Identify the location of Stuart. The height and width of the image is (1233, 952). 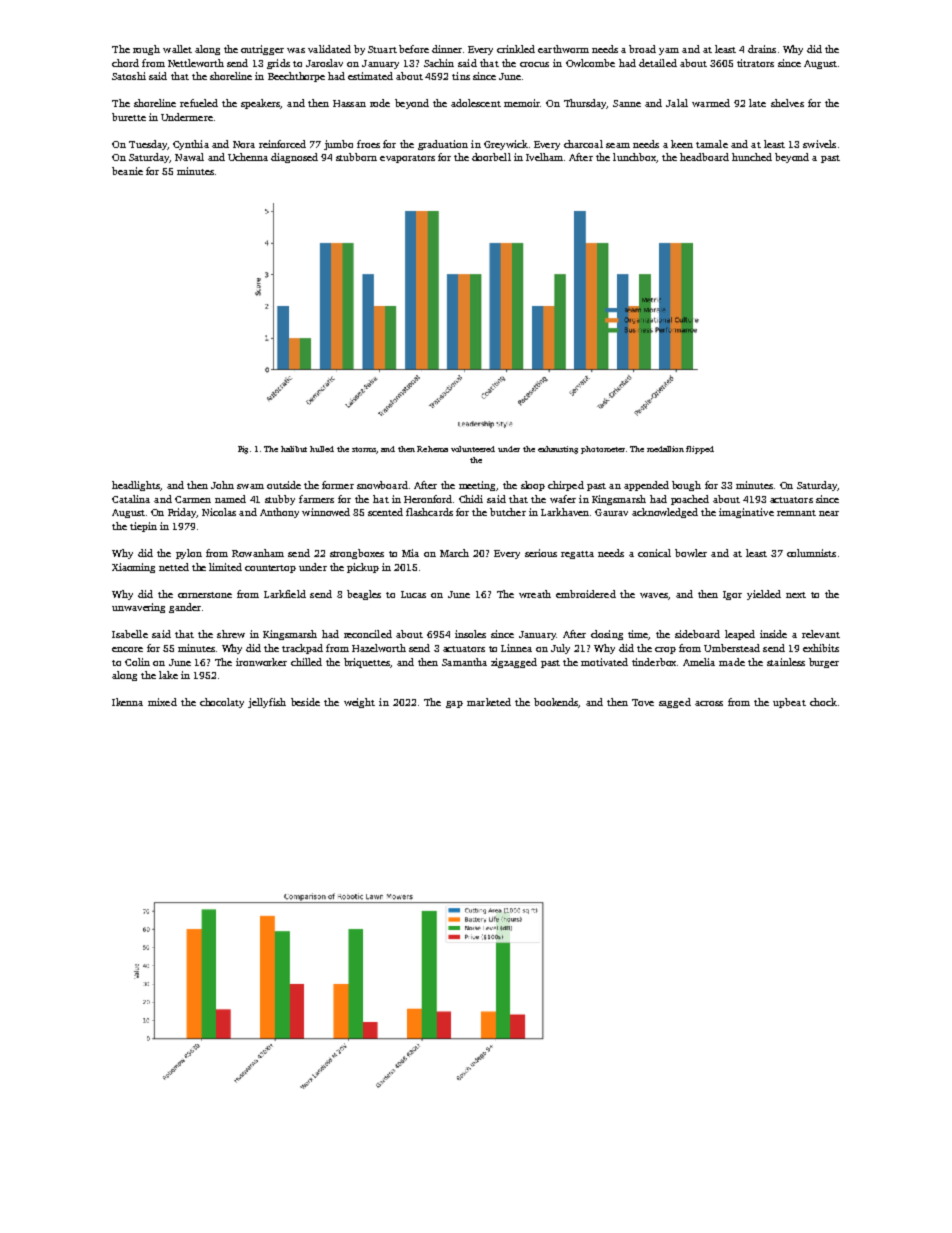
(382, 49).
